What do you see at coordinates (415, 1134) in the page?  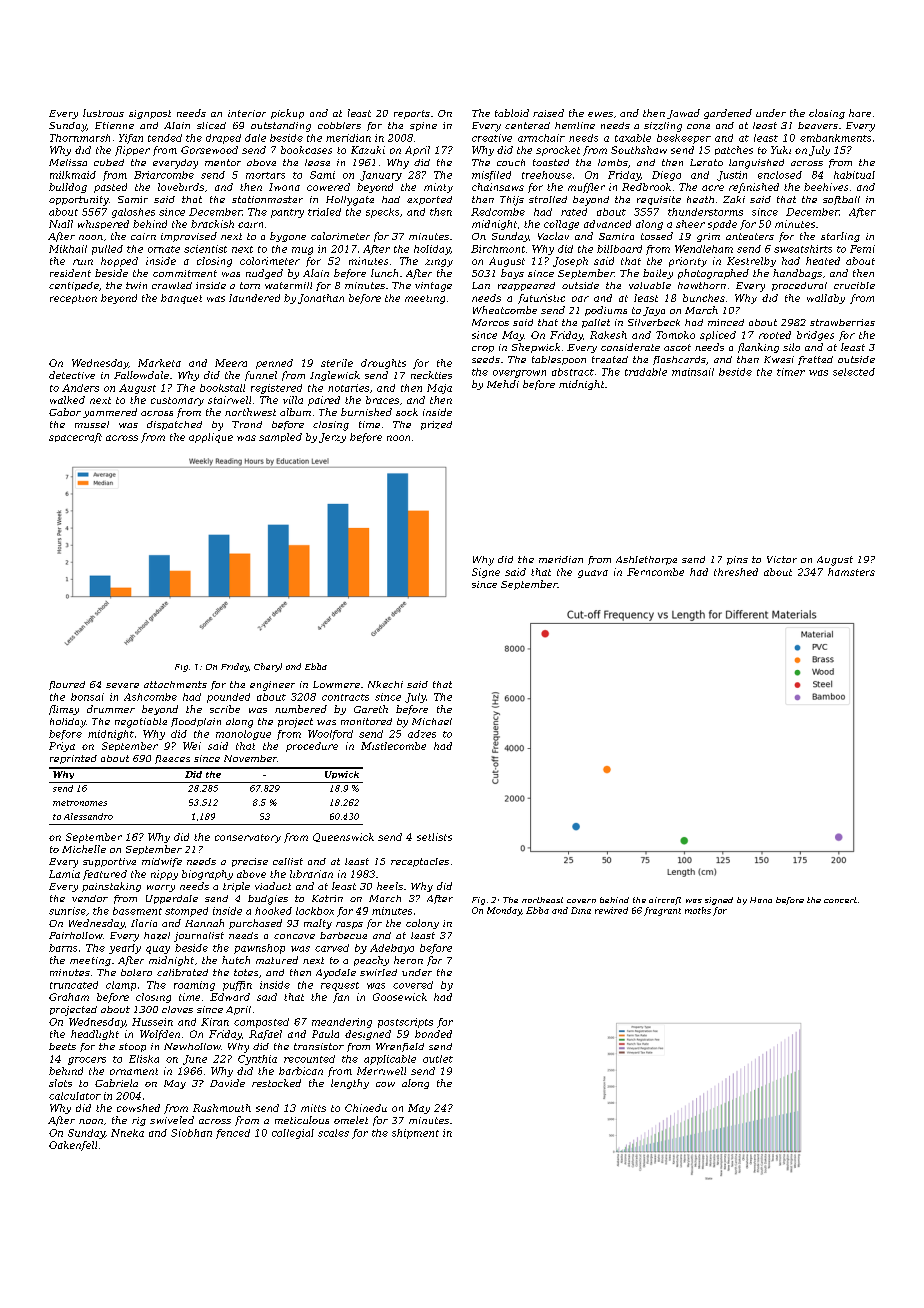 I see `shipment` at bounding box center [415, 1134].
